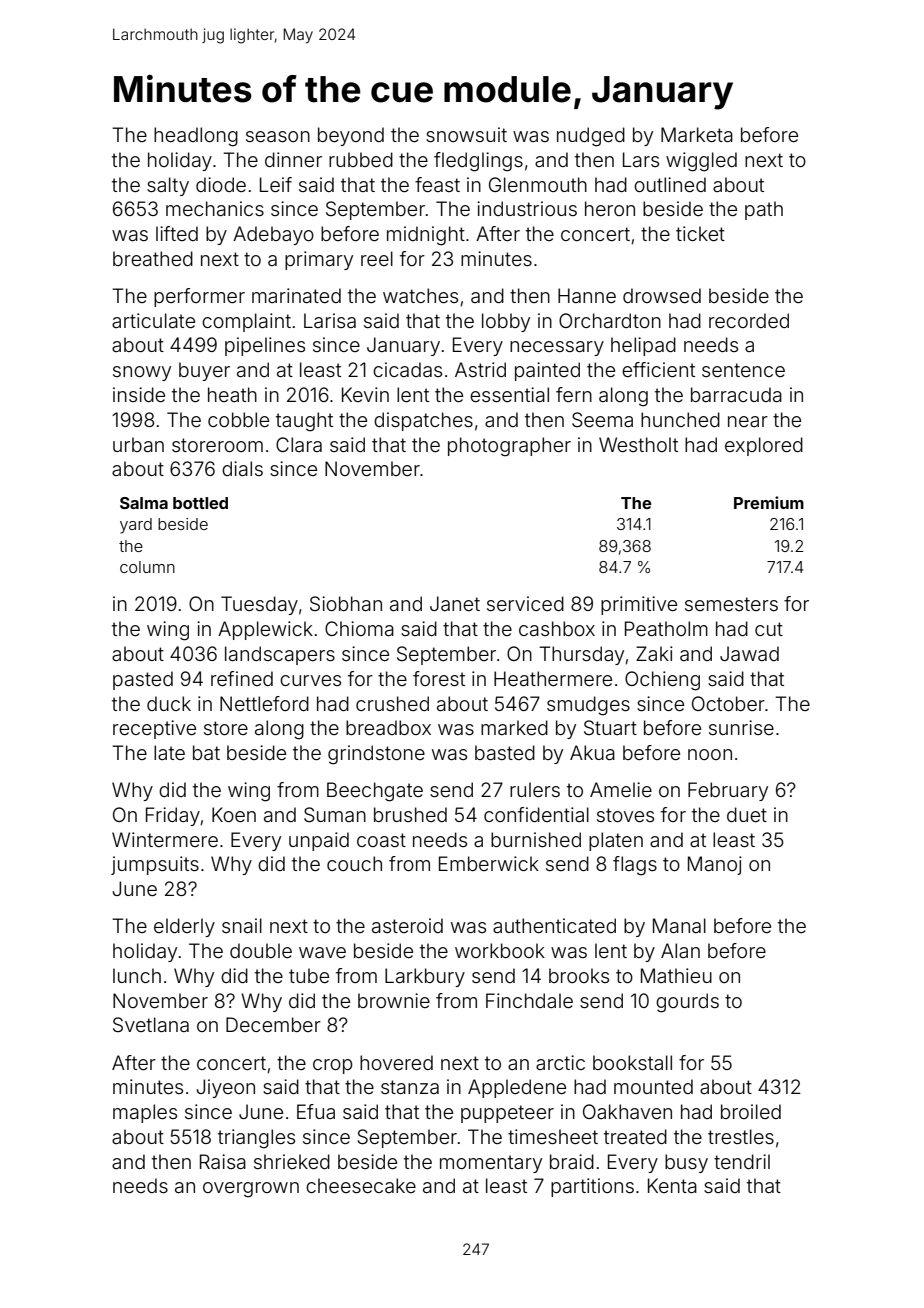 The width and height of the image is (924, 1308). Describe the element at coordinates (625, 815) in the image. I see `stoves` at that location.
